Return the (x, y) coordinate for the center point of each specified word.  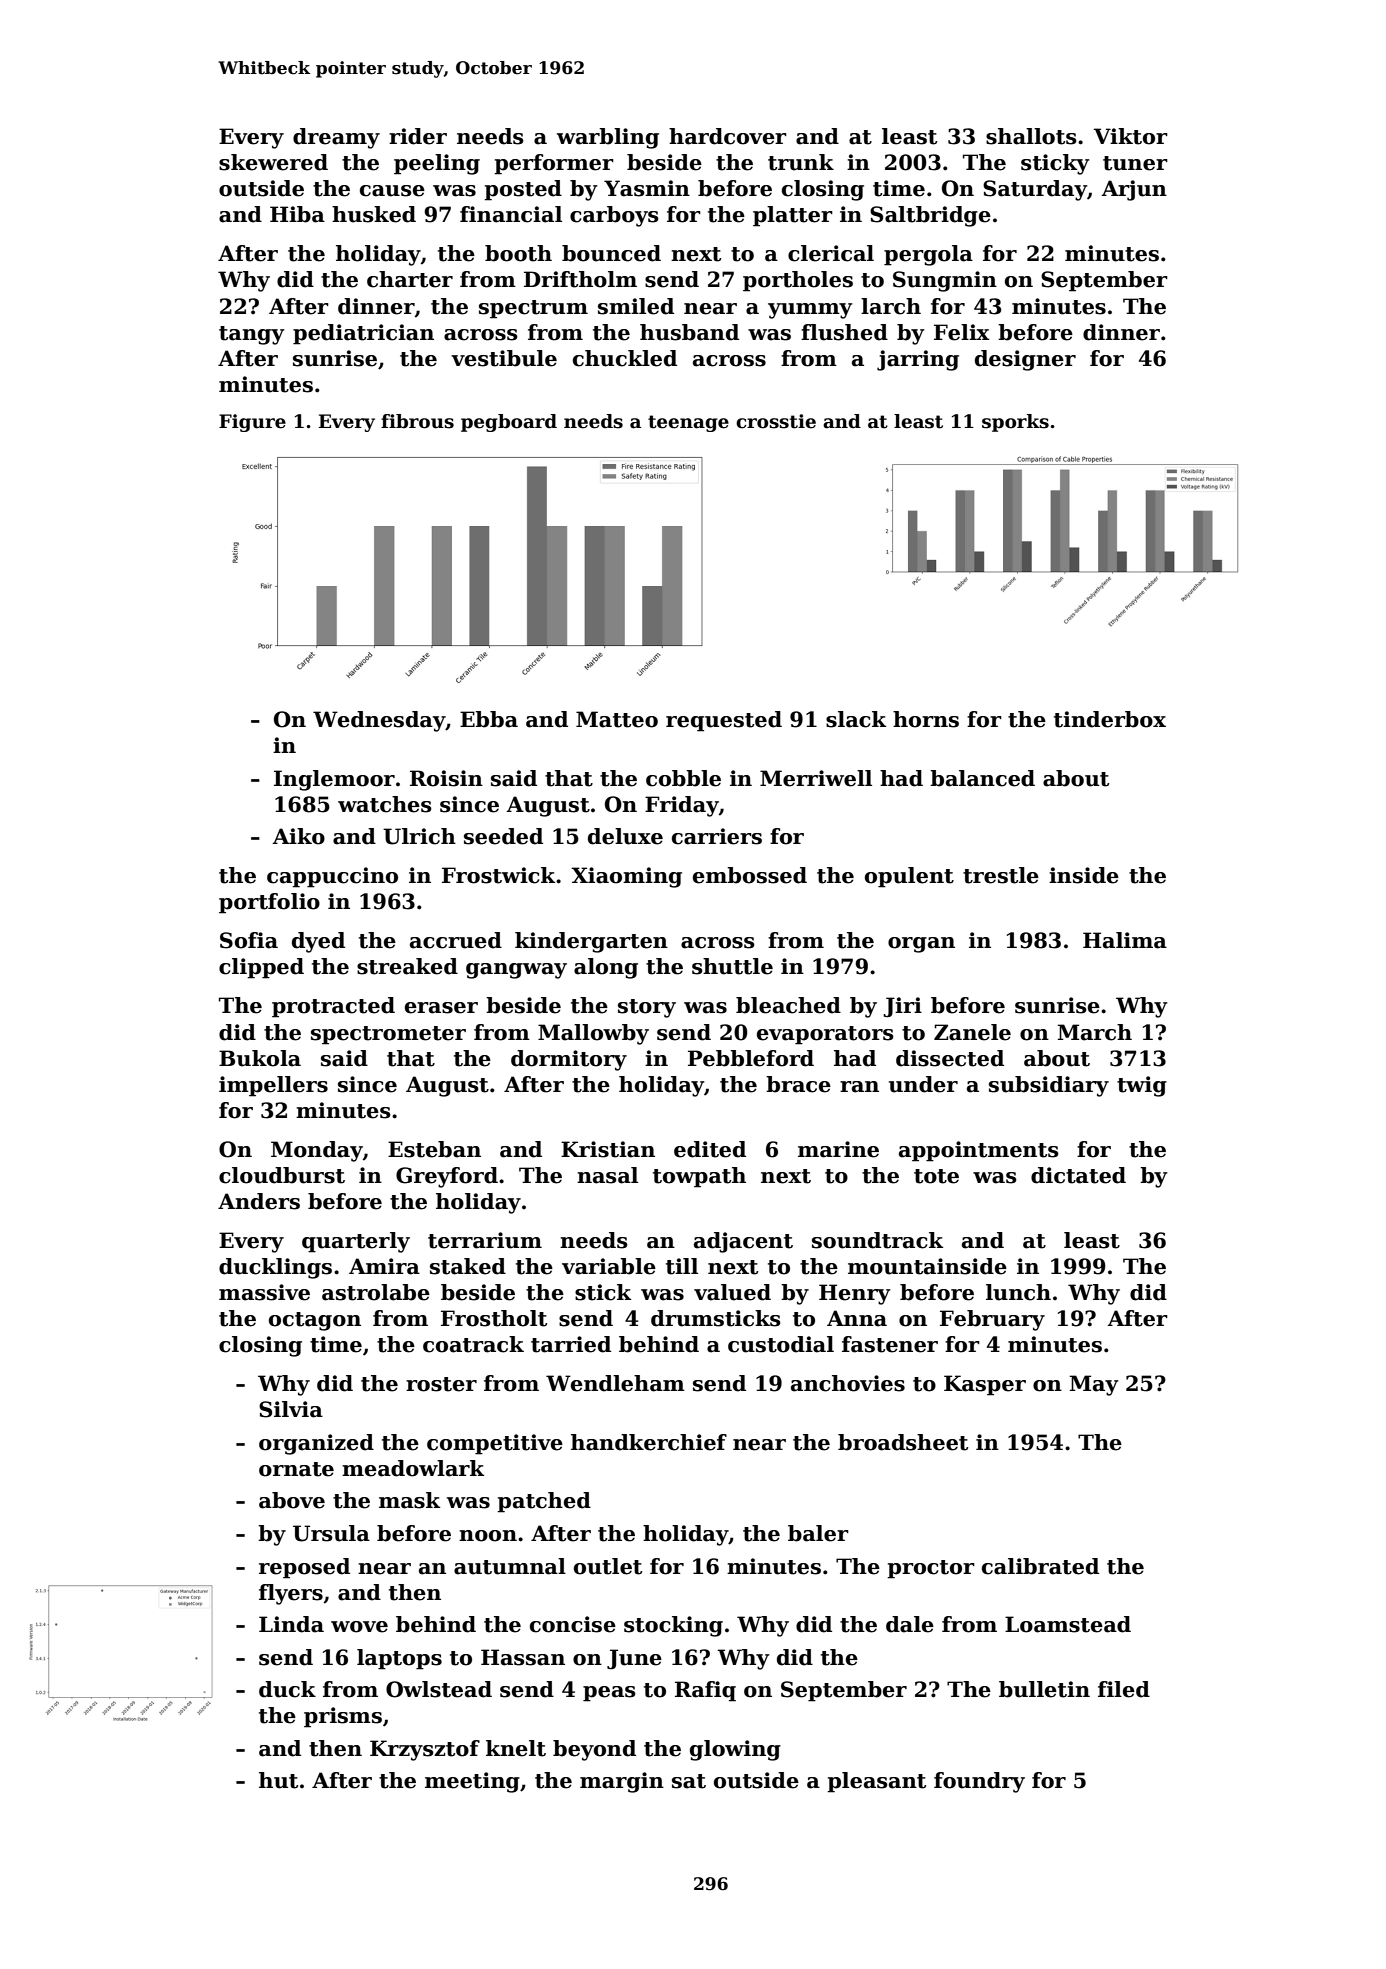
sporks (1015, 423)
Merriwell (816, 778)
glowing (735, 1750)
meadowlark (413, 1468)
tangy (252, 335)
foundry (979, 1782)
